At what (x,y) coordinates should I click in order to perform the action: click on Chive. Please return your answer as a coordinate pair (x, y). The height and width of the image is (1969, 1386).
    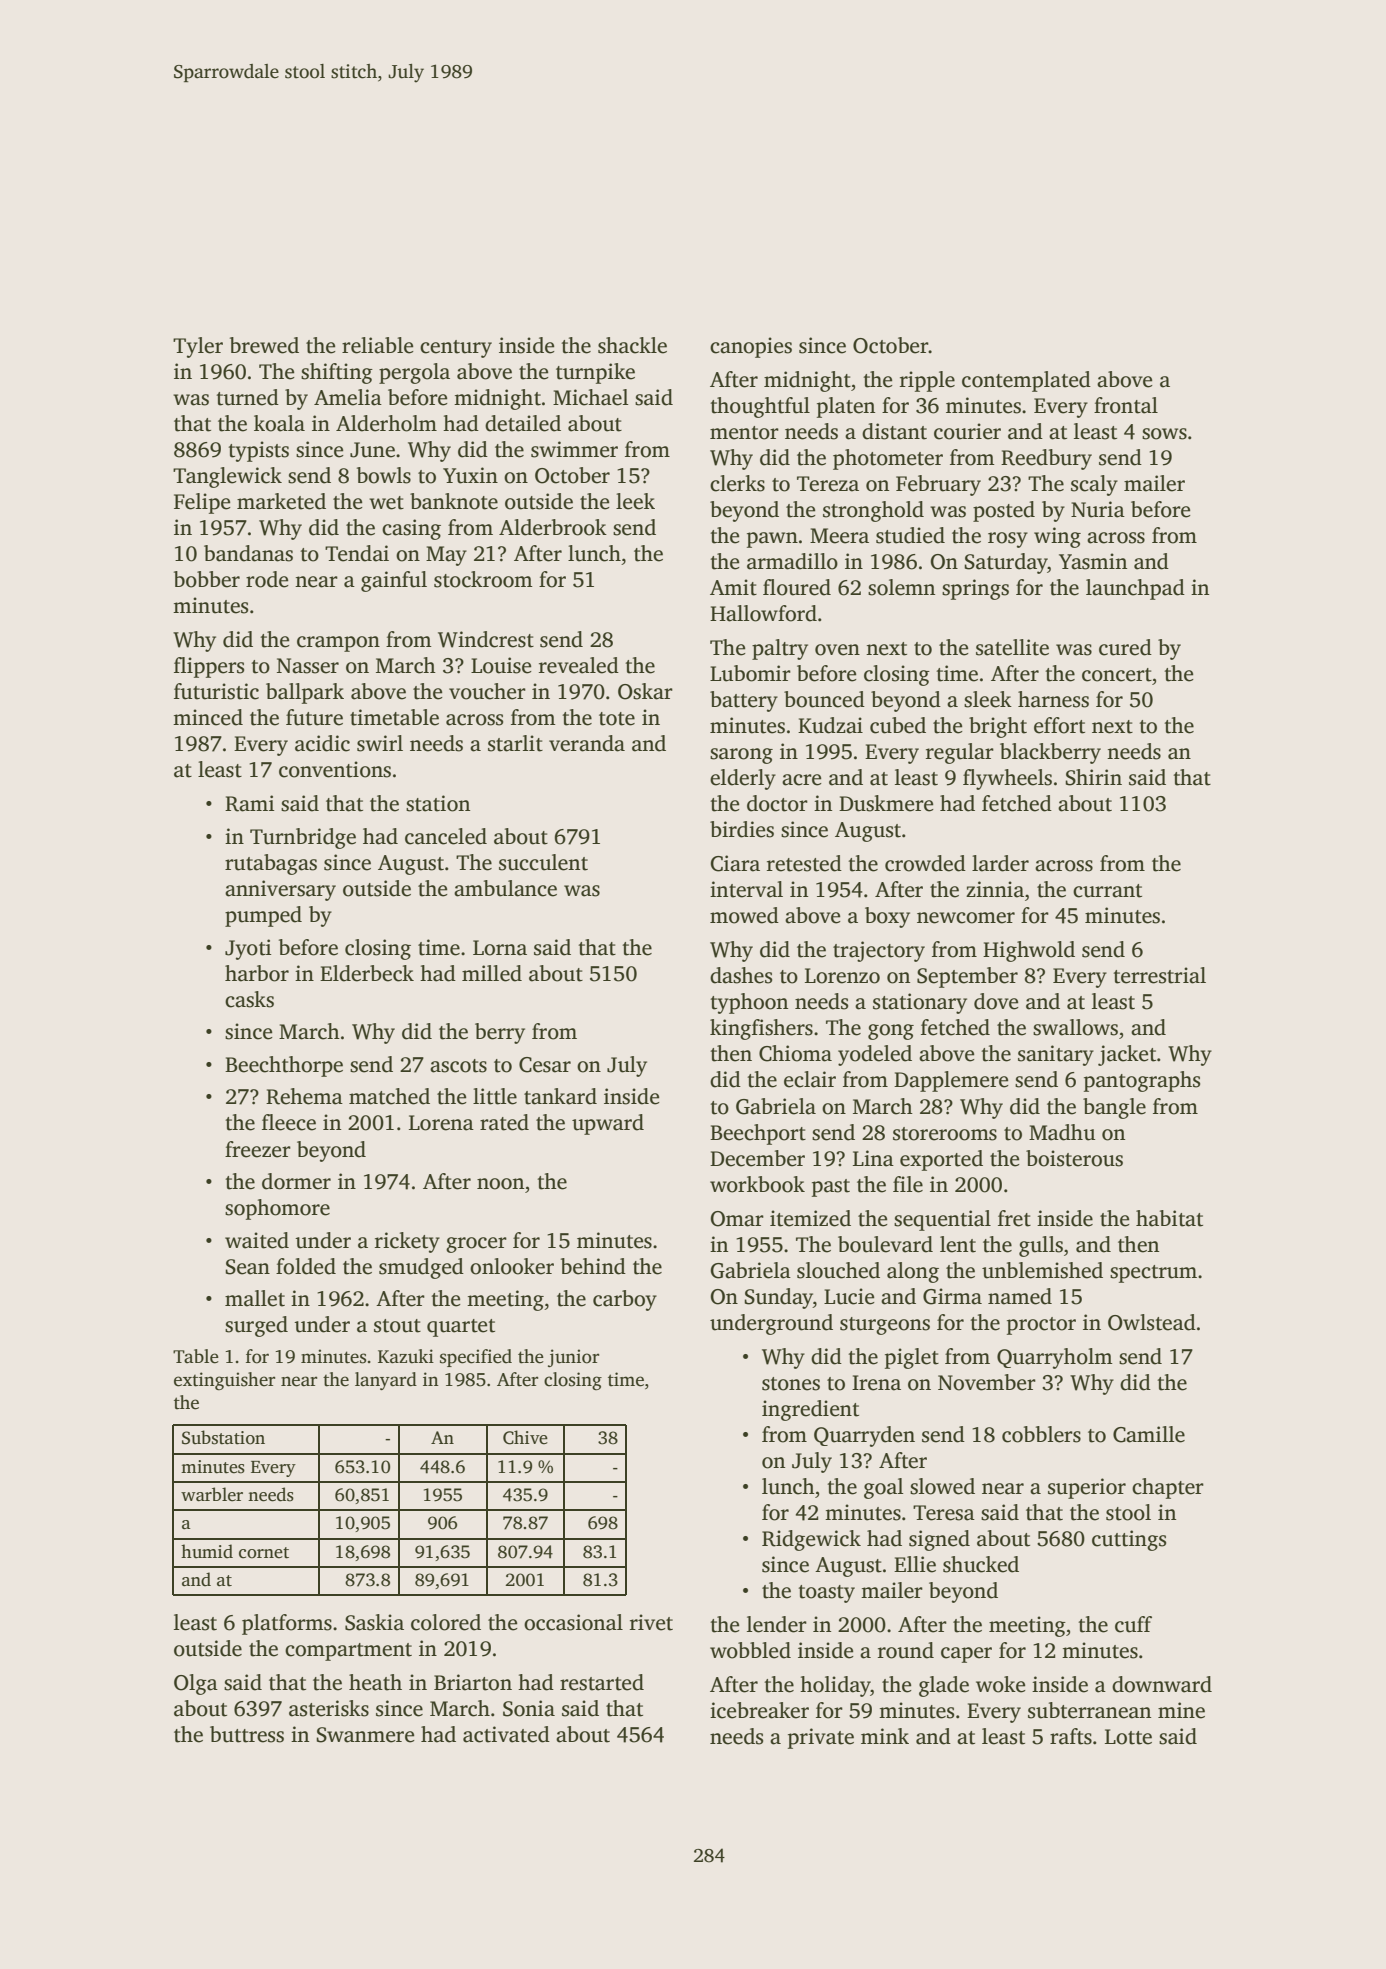
    Looking at the image, I should click on (525, 1437).
